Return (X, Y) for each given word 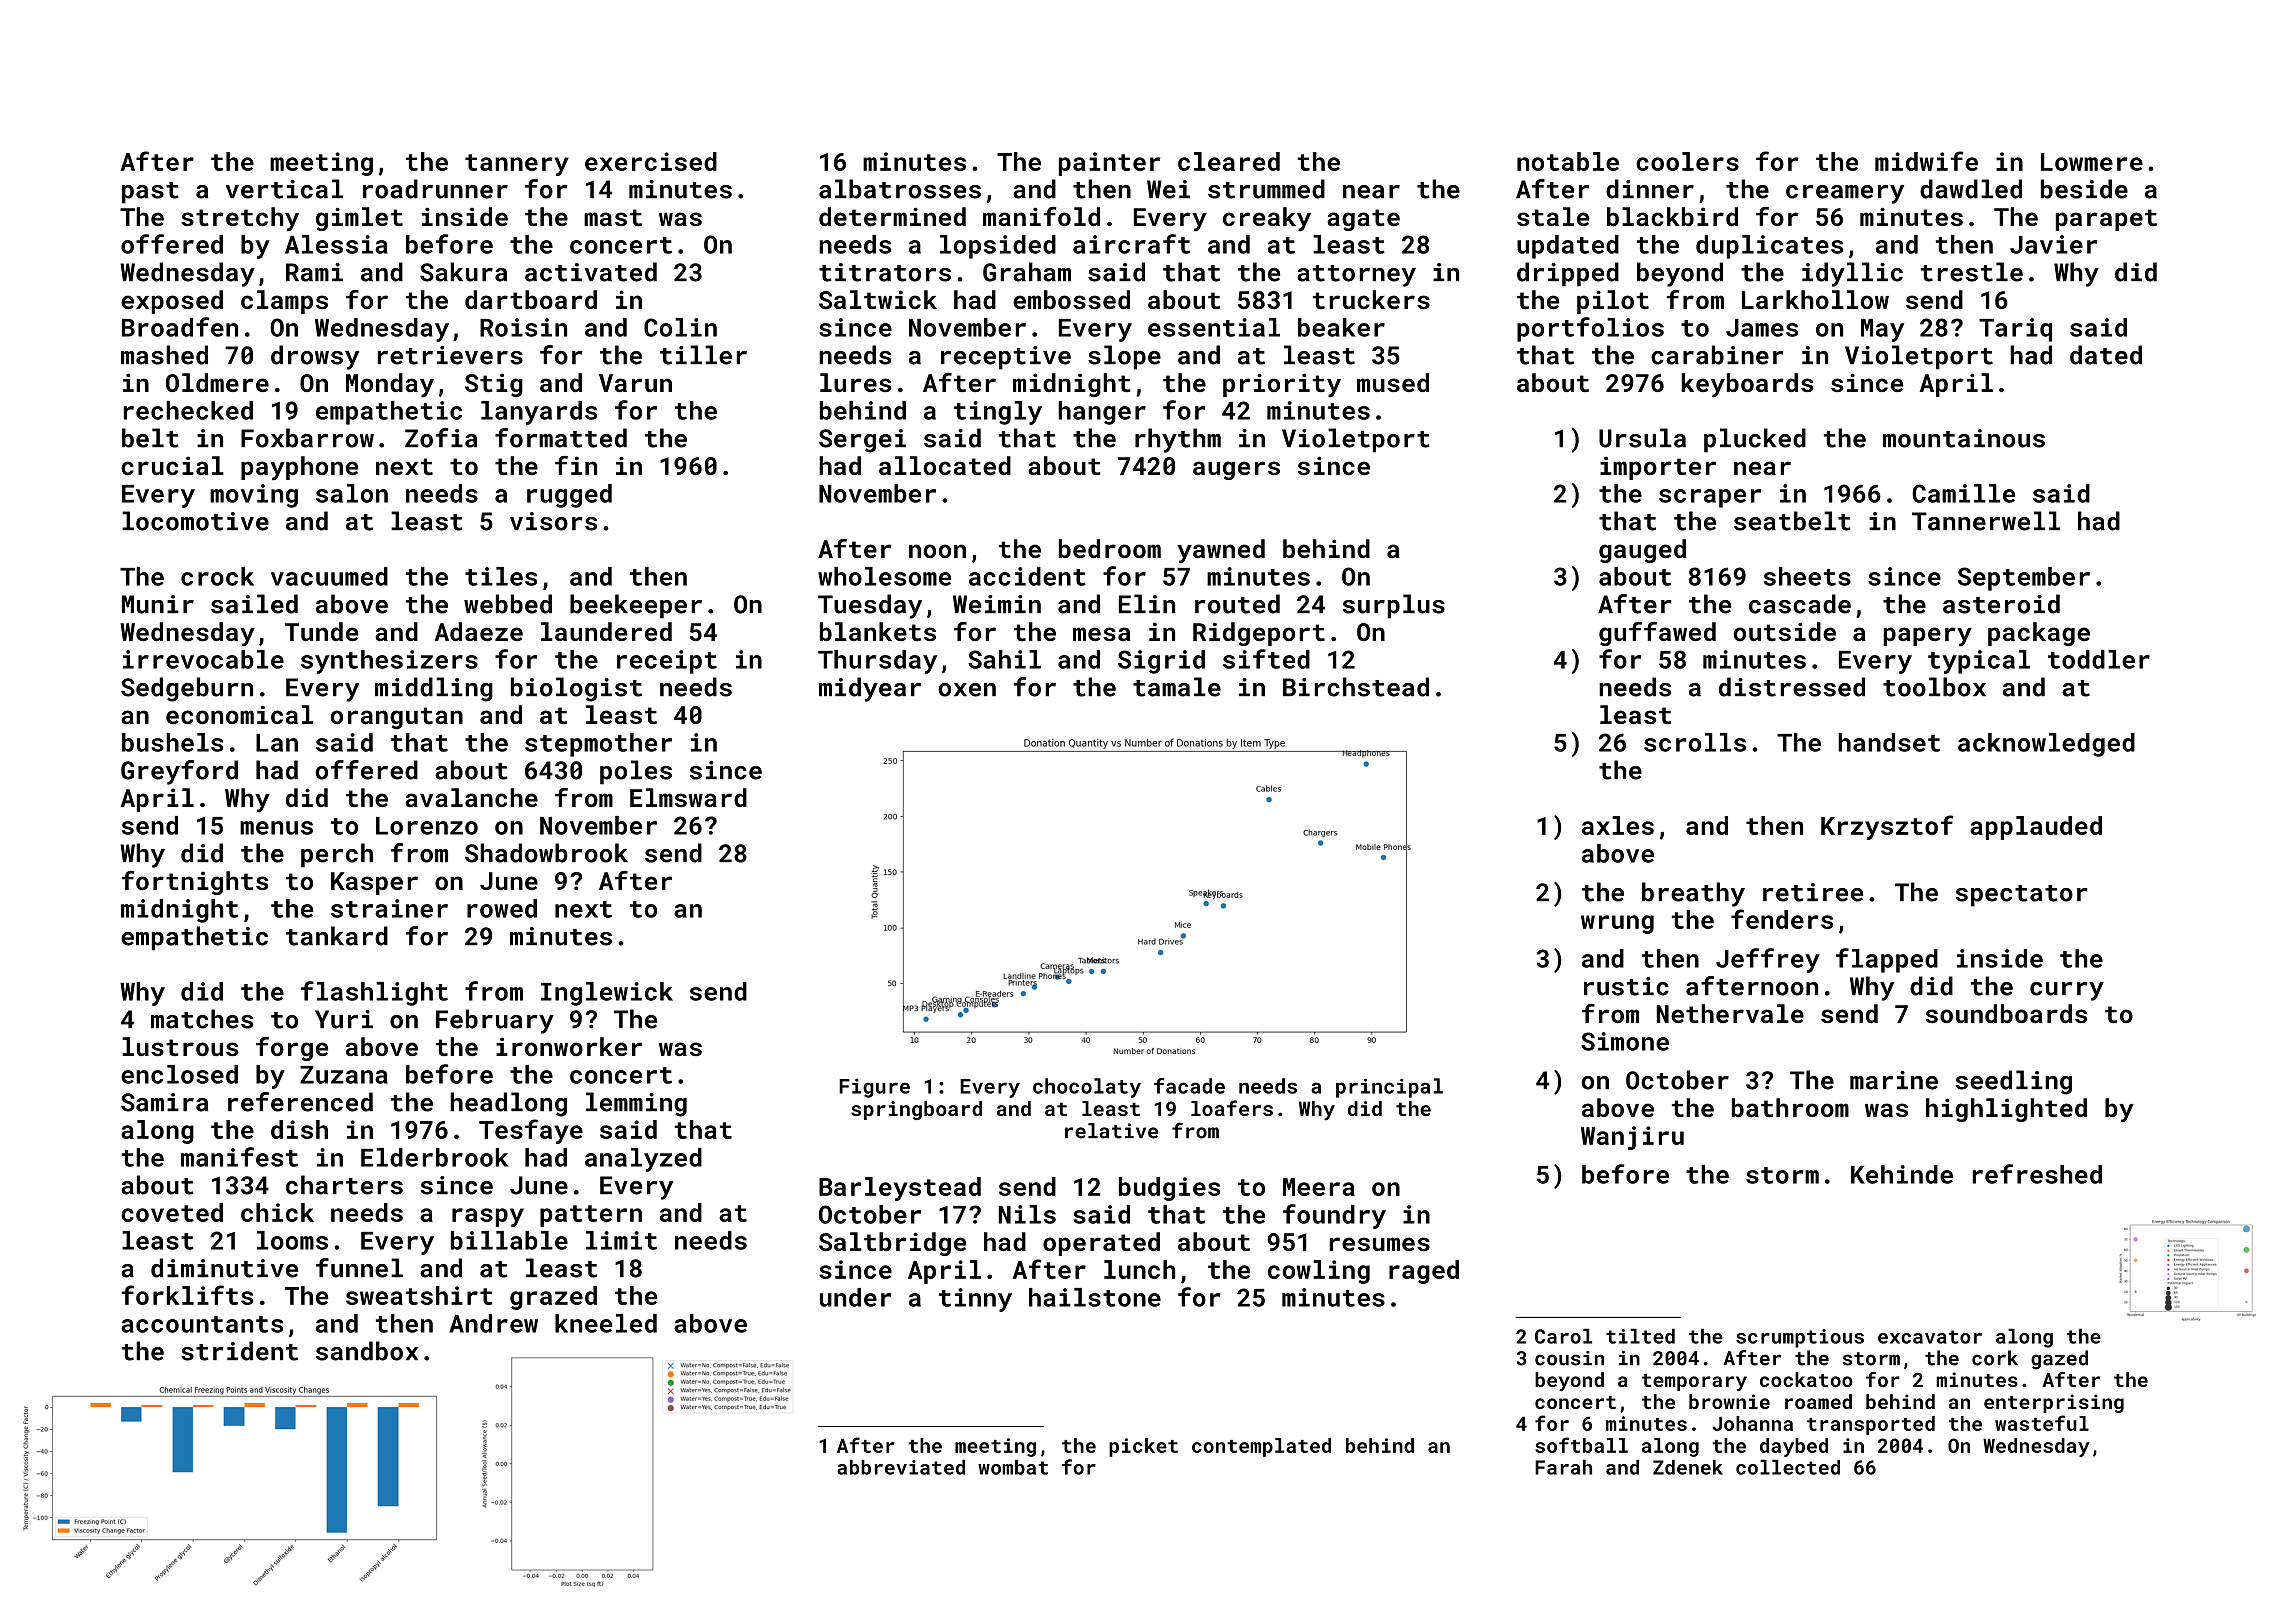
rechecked (188, 410)
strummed (1266, 189)
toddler (2099, 659)
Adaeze (479, 631)
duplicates (1769, 247)
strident (239, 1351)
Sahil (1004, 659)
